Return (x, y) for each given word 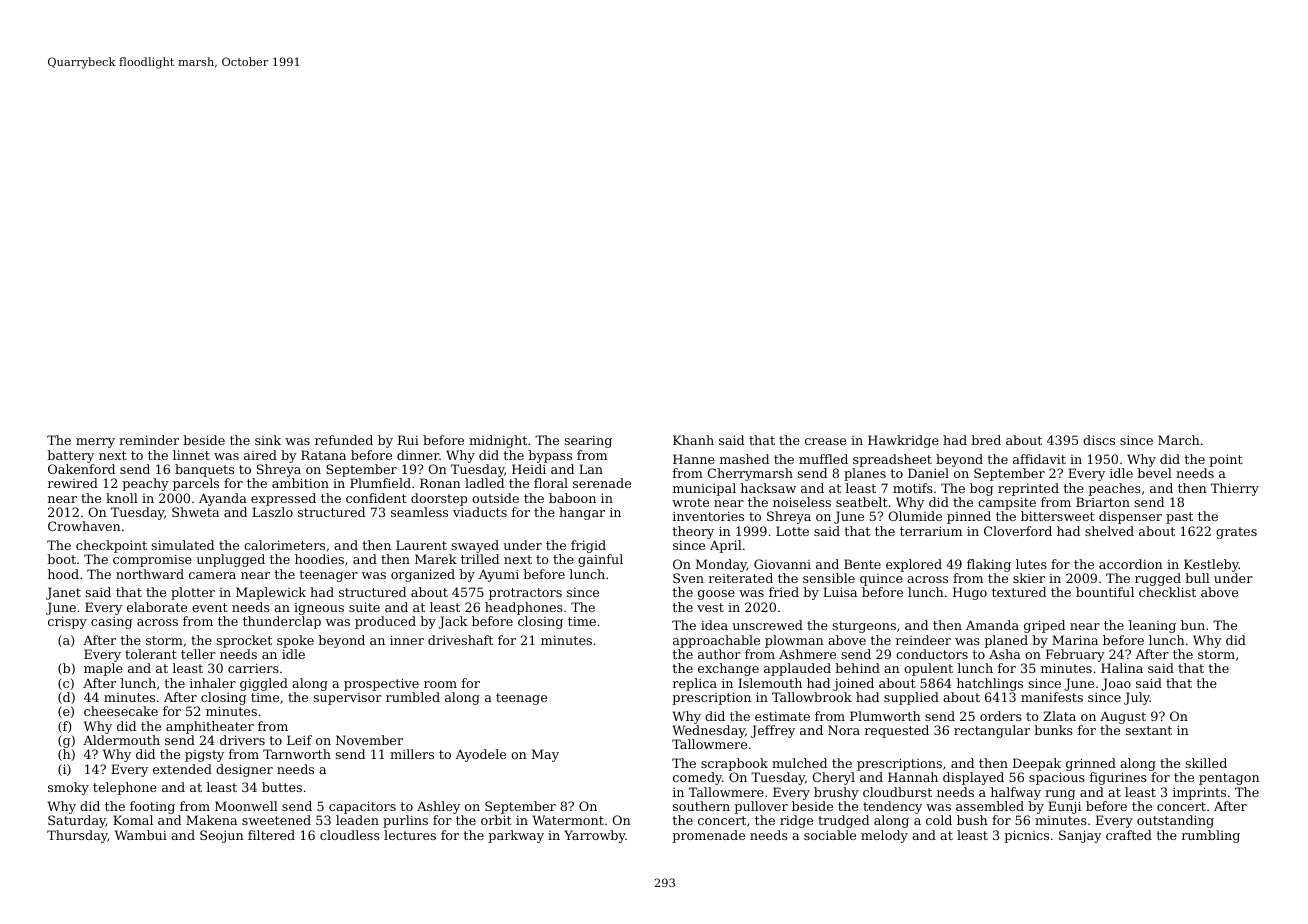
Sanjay (1080, 836)
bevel (1154, 473)
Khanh (693, 440)
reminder (149, 440)
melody (884, 836)
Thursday (77, 836)
